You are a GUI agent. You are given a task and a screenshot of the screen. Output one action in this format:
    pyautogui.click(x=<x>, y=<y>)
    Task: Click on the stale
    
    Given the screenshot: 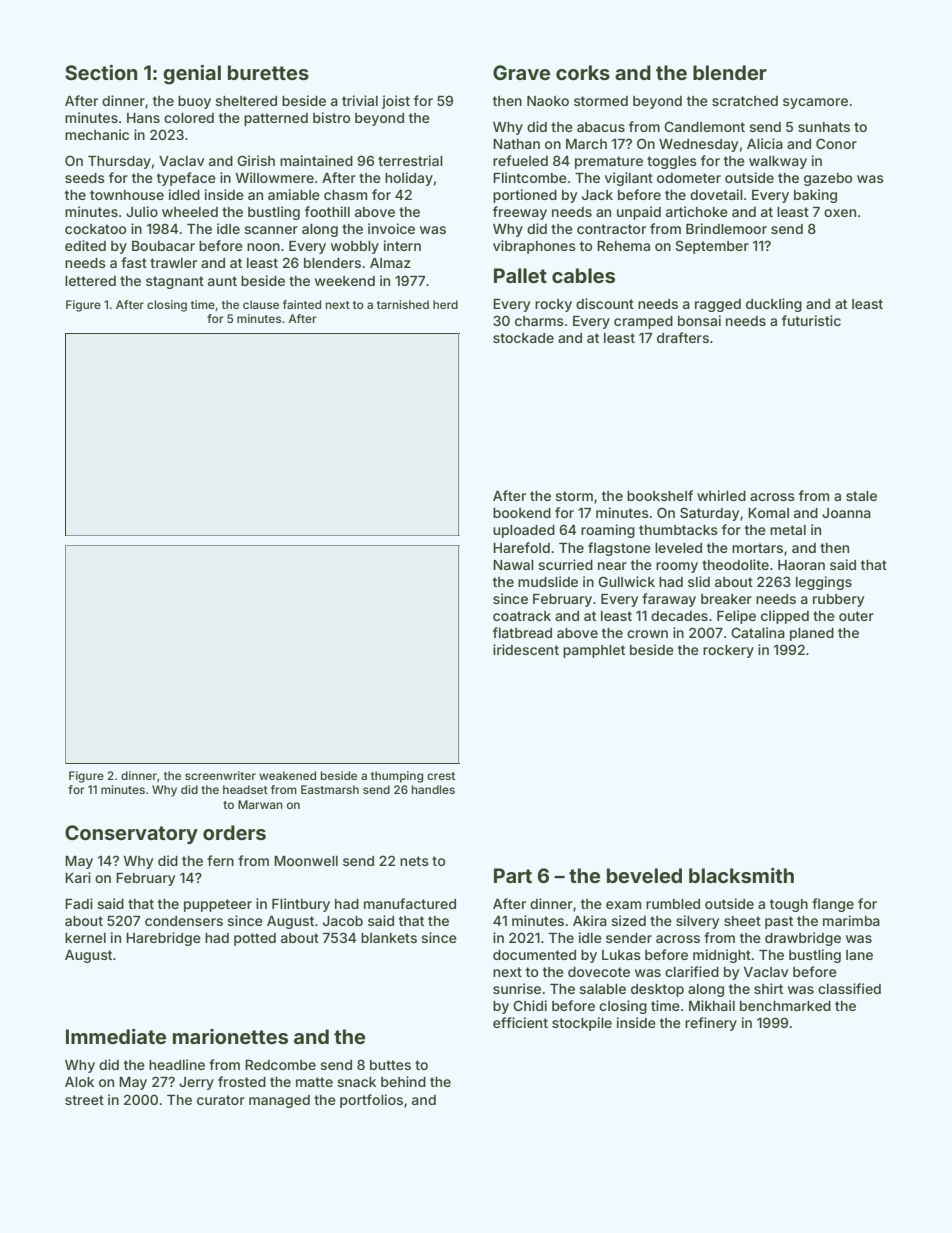 What is the action you would take?
    pyautogui.click(x=861, y=496)
